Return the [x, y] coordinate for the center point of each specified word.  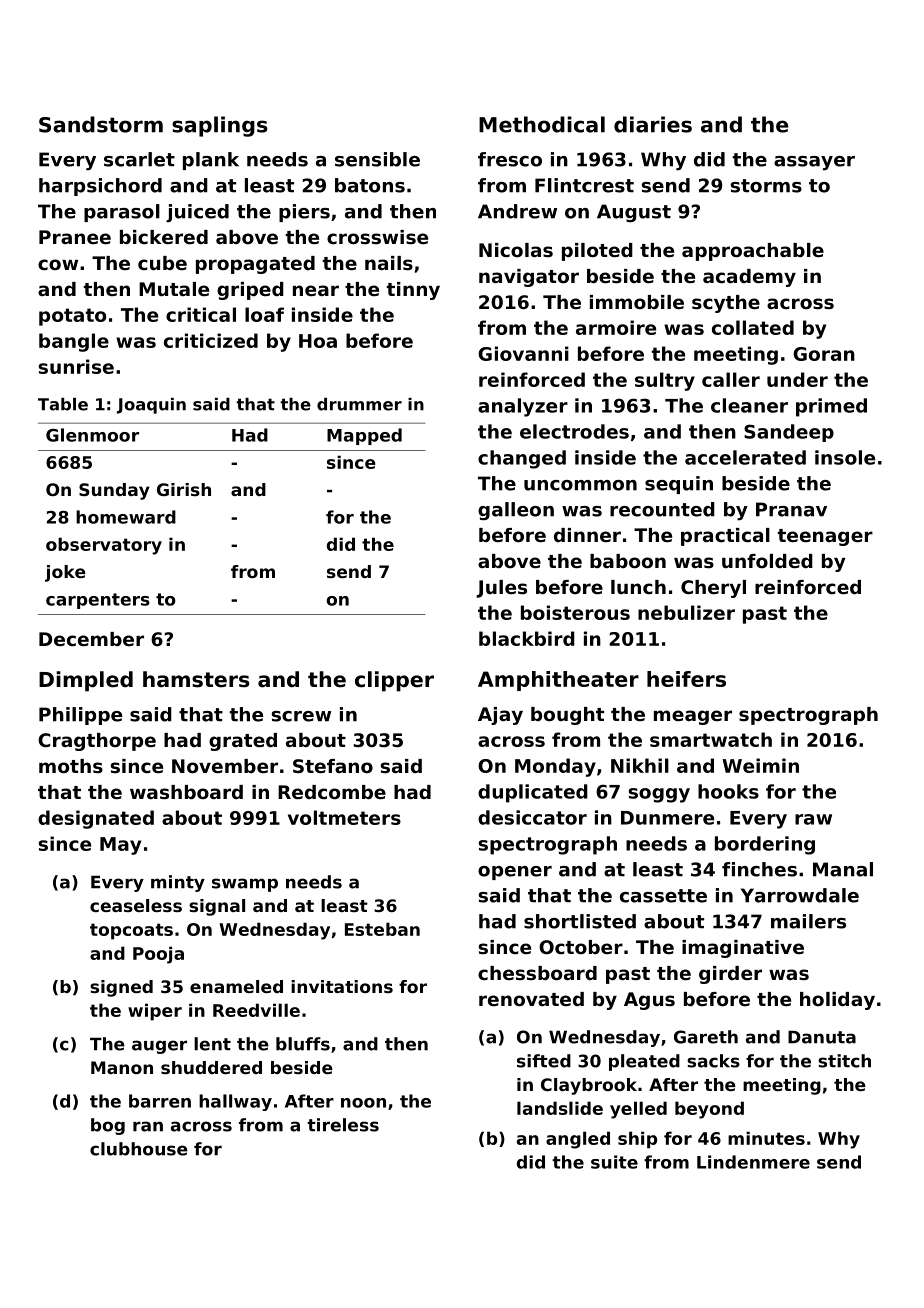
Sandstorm [101, 124]
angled [578, 1140]
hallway [235, 1102]
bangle [74, 342]
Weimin [760, 765]
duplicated [533, 793]
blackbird [527, 638]
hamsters [196, 679]
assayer [814, 163]
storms [766, 186]
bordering [765, 845]
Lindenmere [753, 1162]
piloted [597, 252]
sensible [377, 159]
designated [96, 819]
